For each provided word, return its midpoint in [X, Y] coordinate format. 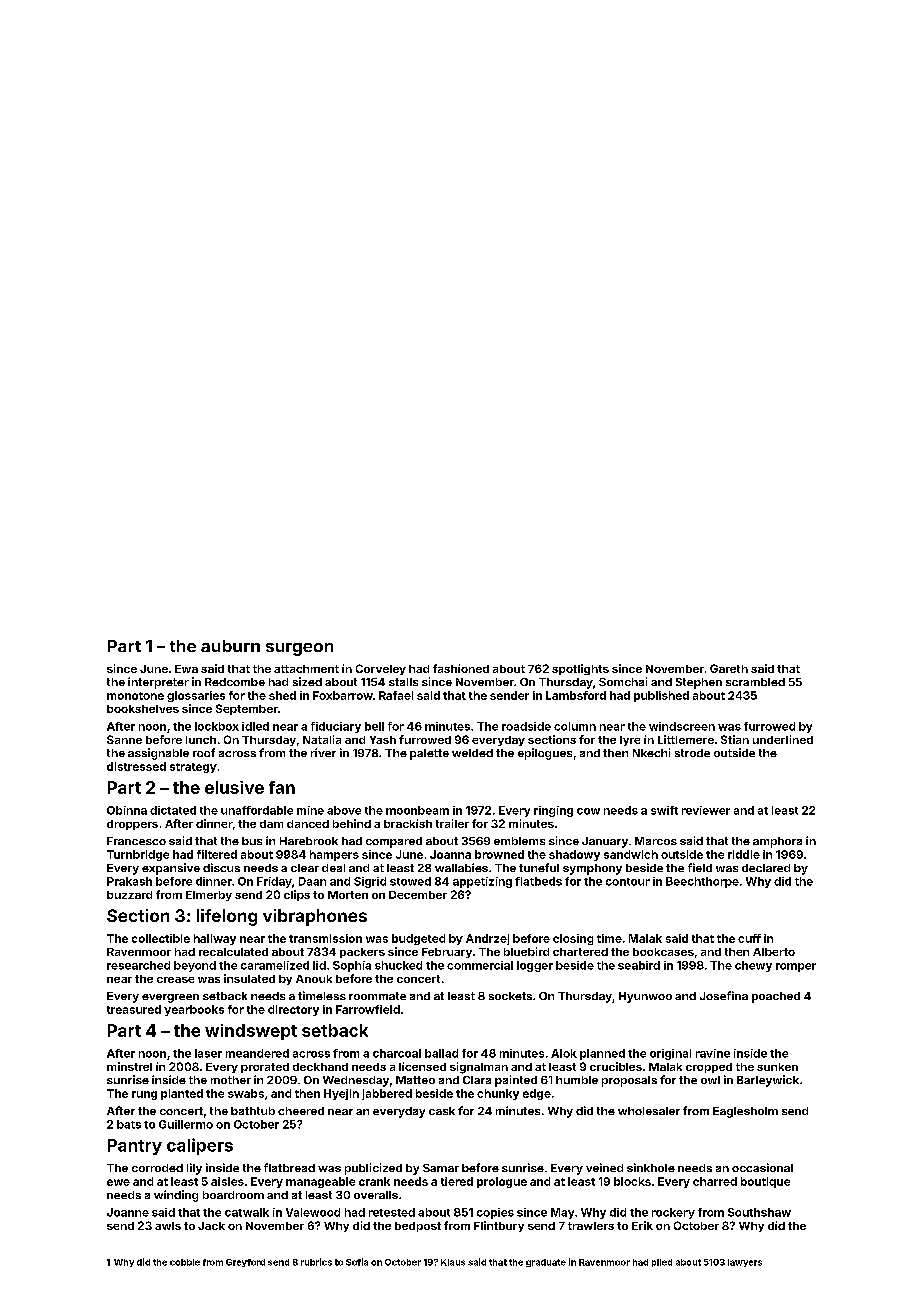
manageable [320, 1182]
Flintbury [499, 1226]
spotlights [580, 669]
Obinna [127, 810]
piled [662, 1263]
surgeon [299, 649]
